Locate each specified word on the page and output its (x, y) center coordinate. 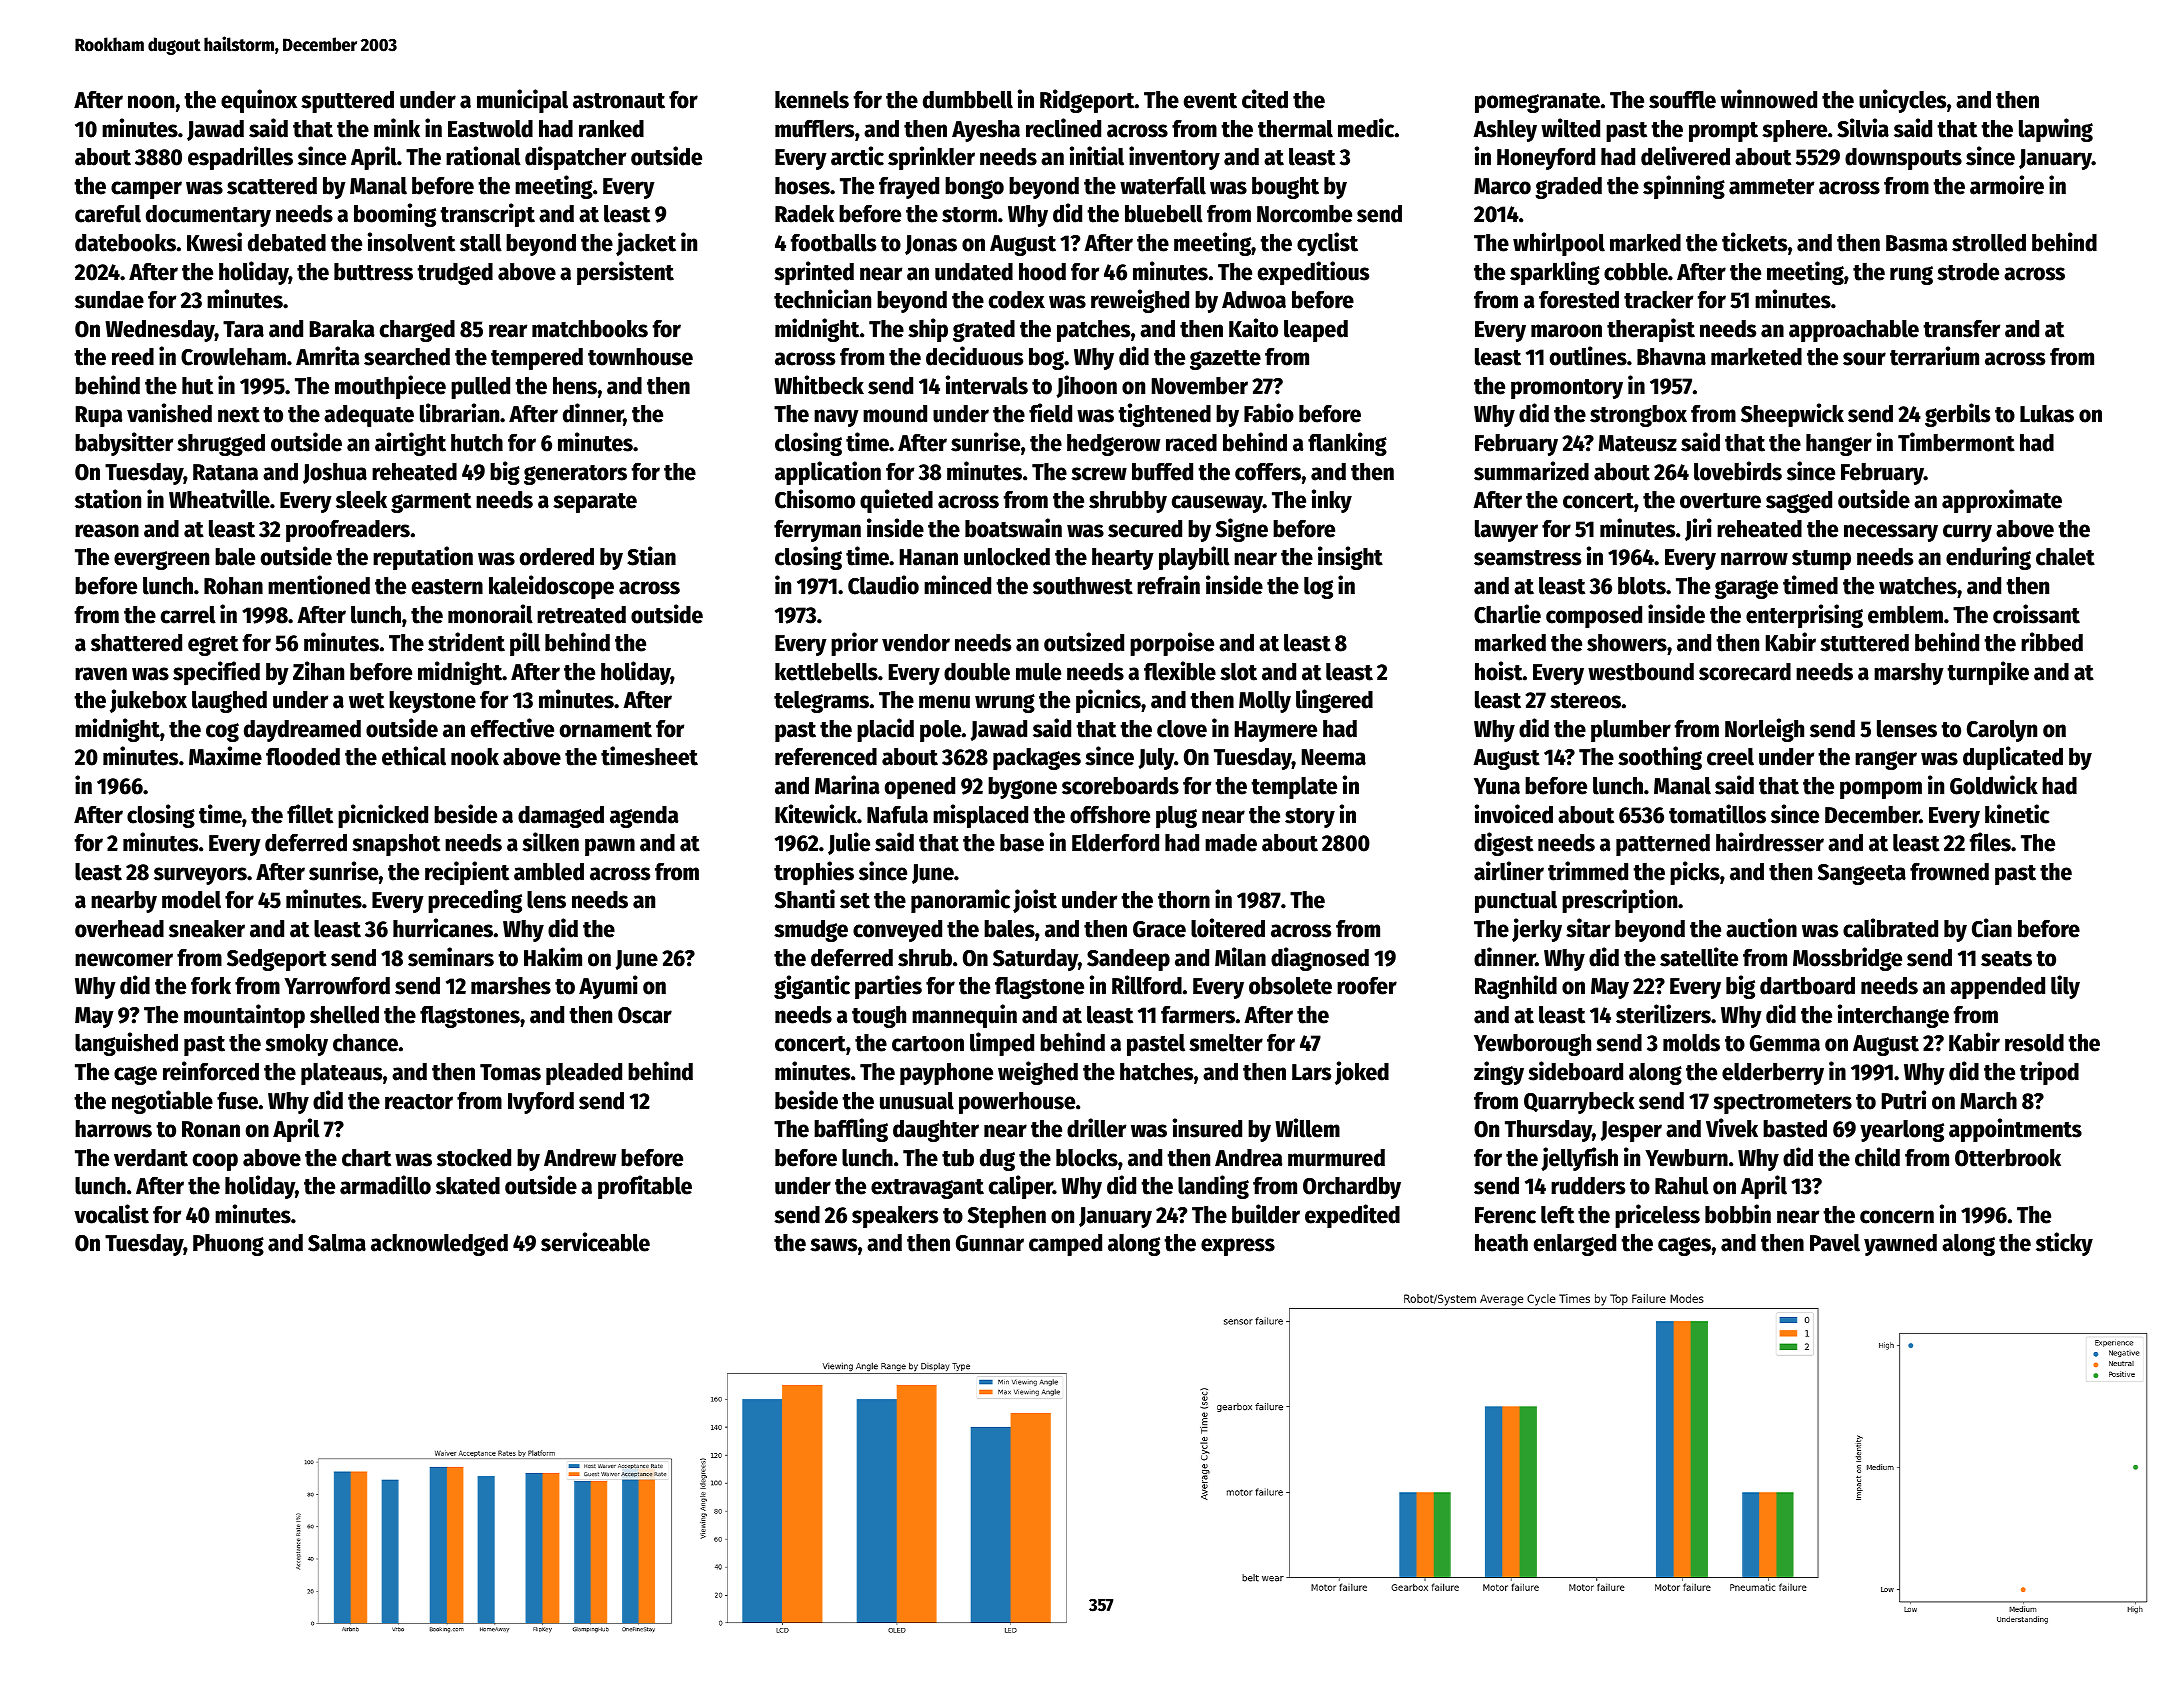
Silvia (1863, 128)
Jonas (931, 245)
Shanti (805, 899)
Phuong (228, 1245)
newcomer (124, 960)
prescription (1619, 901)
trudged (455, 274)
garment (431, 503)
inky (1332, 501)
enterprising (1804, 616)
